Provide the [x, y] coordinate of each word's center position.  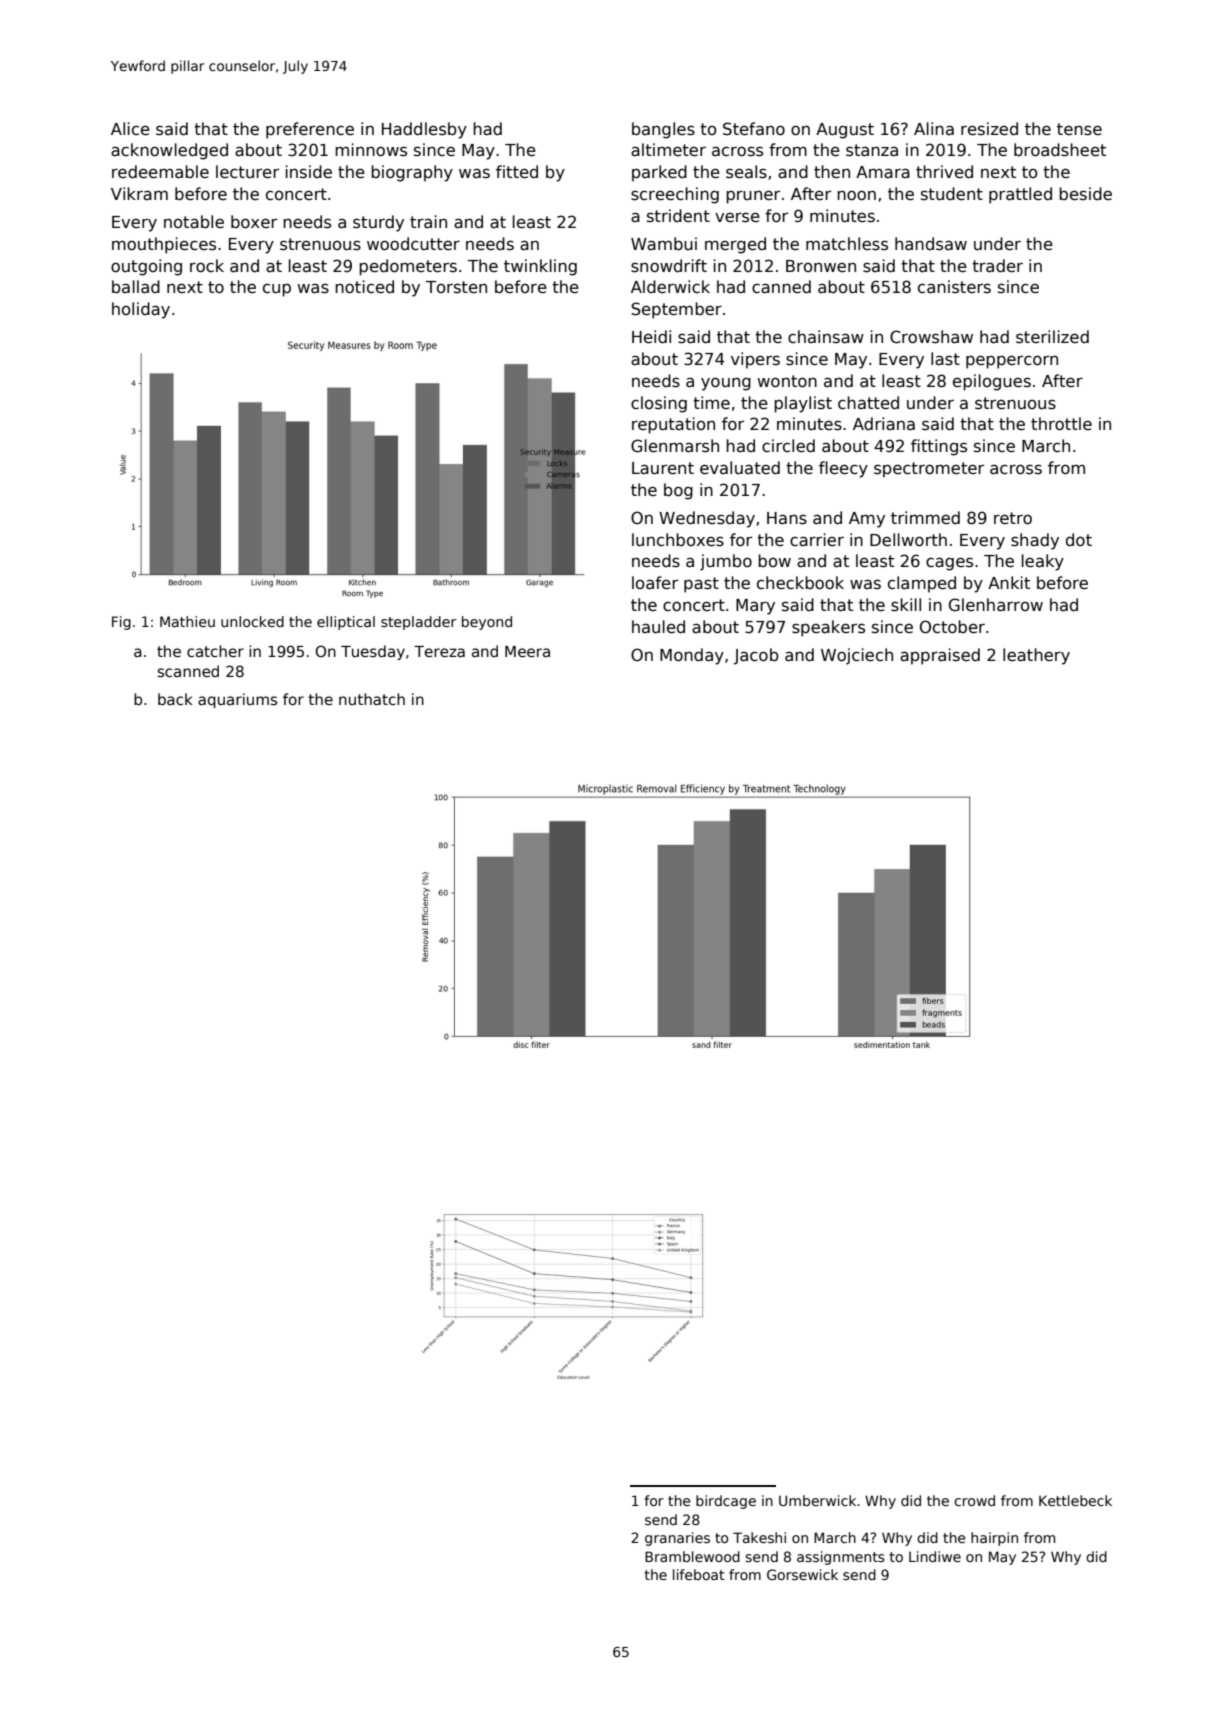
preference [310, 130]
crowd [974, 1500]
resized [989, 129]
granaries [677, 1539]
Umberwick [817, 1500]
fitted [517, 172]
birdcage [726, 1502]
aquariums [237, 700]
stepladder [418, 623]
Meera [527, 651]
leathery [1036, 656]
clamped [922, 584]
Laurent [663, 468]
